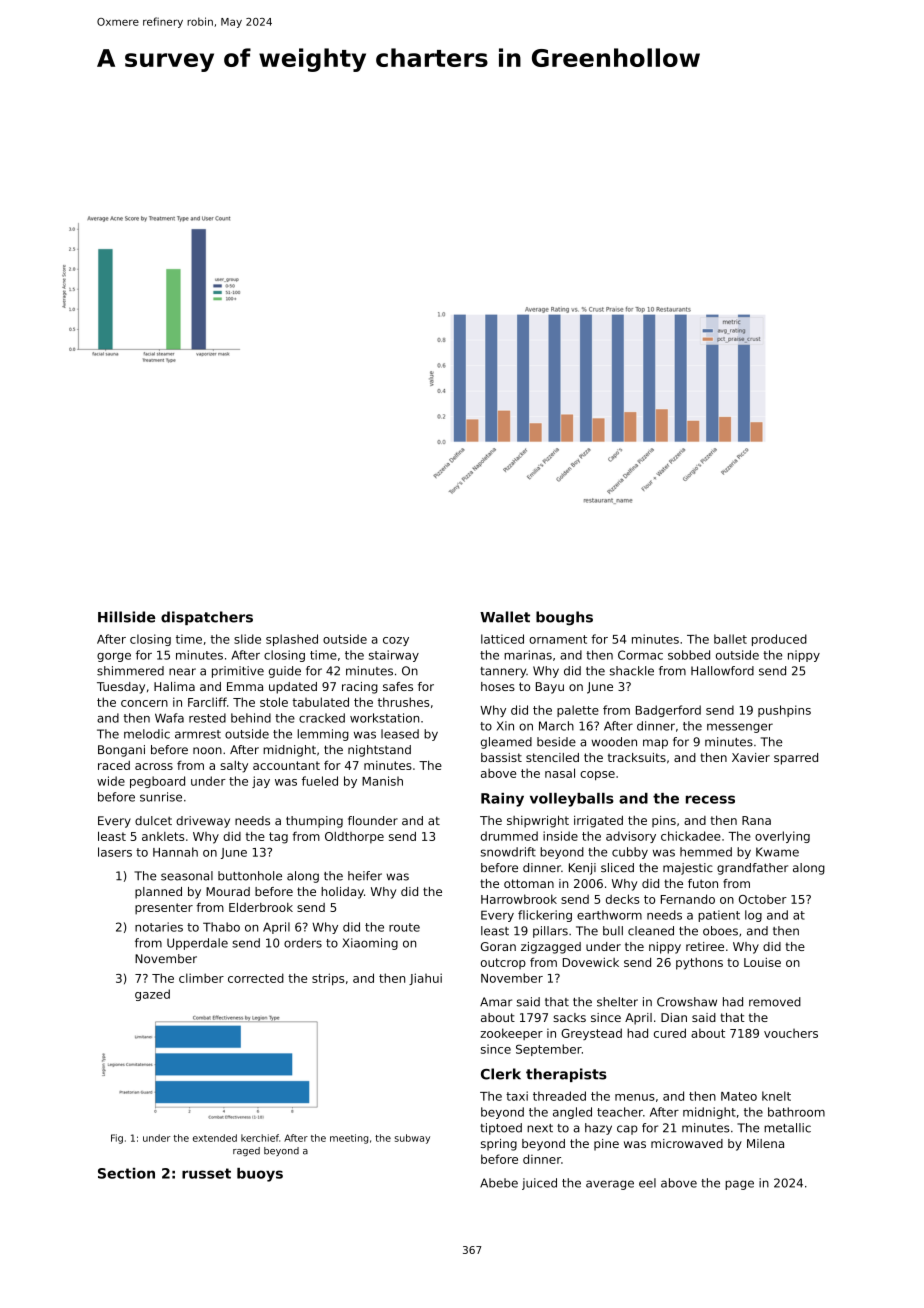 The image size is (924, 1308). What do you see at coordinates (365, 876) in the image?
I see `heifer` at bounding box center [365, 876].
